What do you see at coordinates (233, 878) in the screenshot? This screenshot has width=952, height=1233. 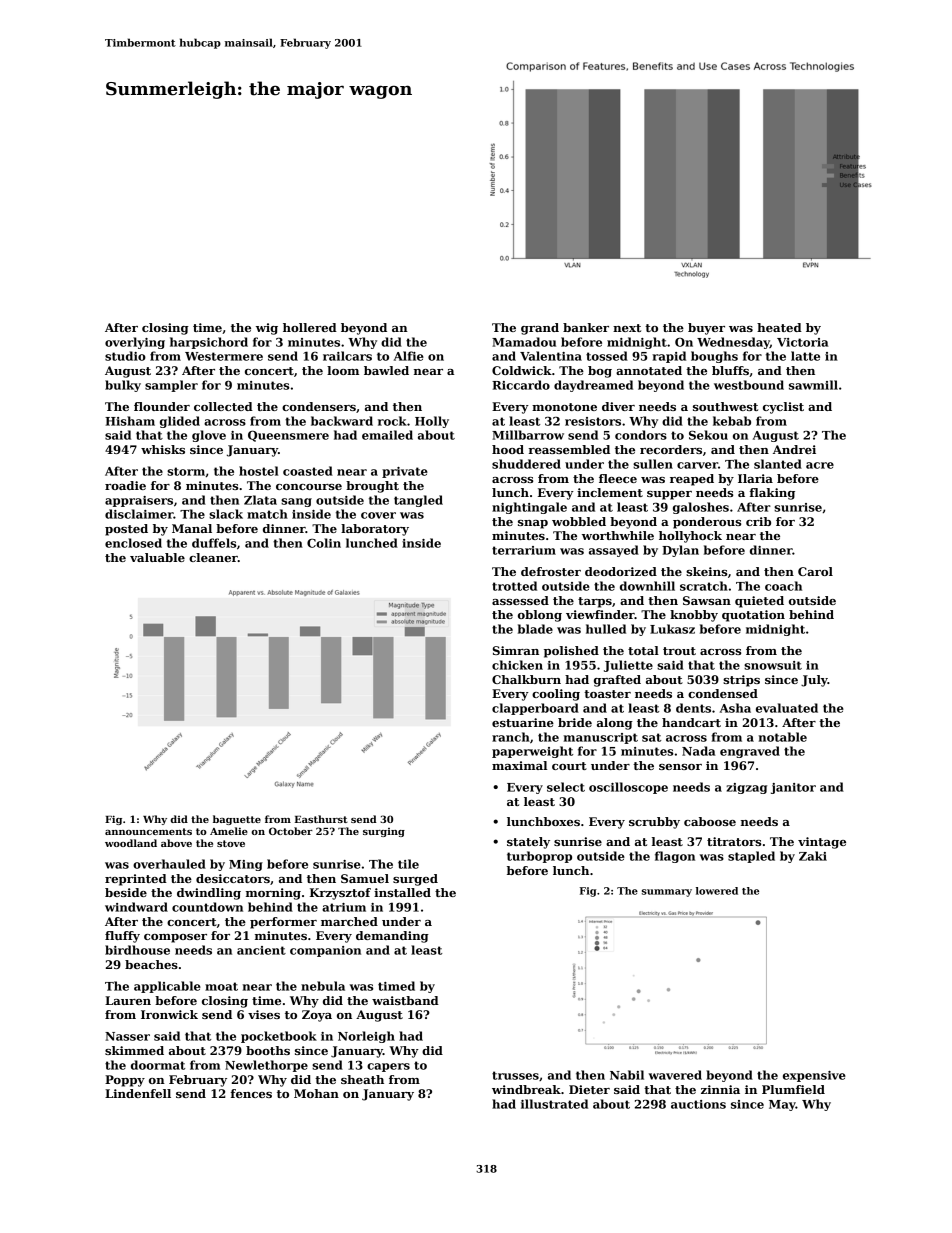 I see `desiccators` at bounding box center [233, 878].
